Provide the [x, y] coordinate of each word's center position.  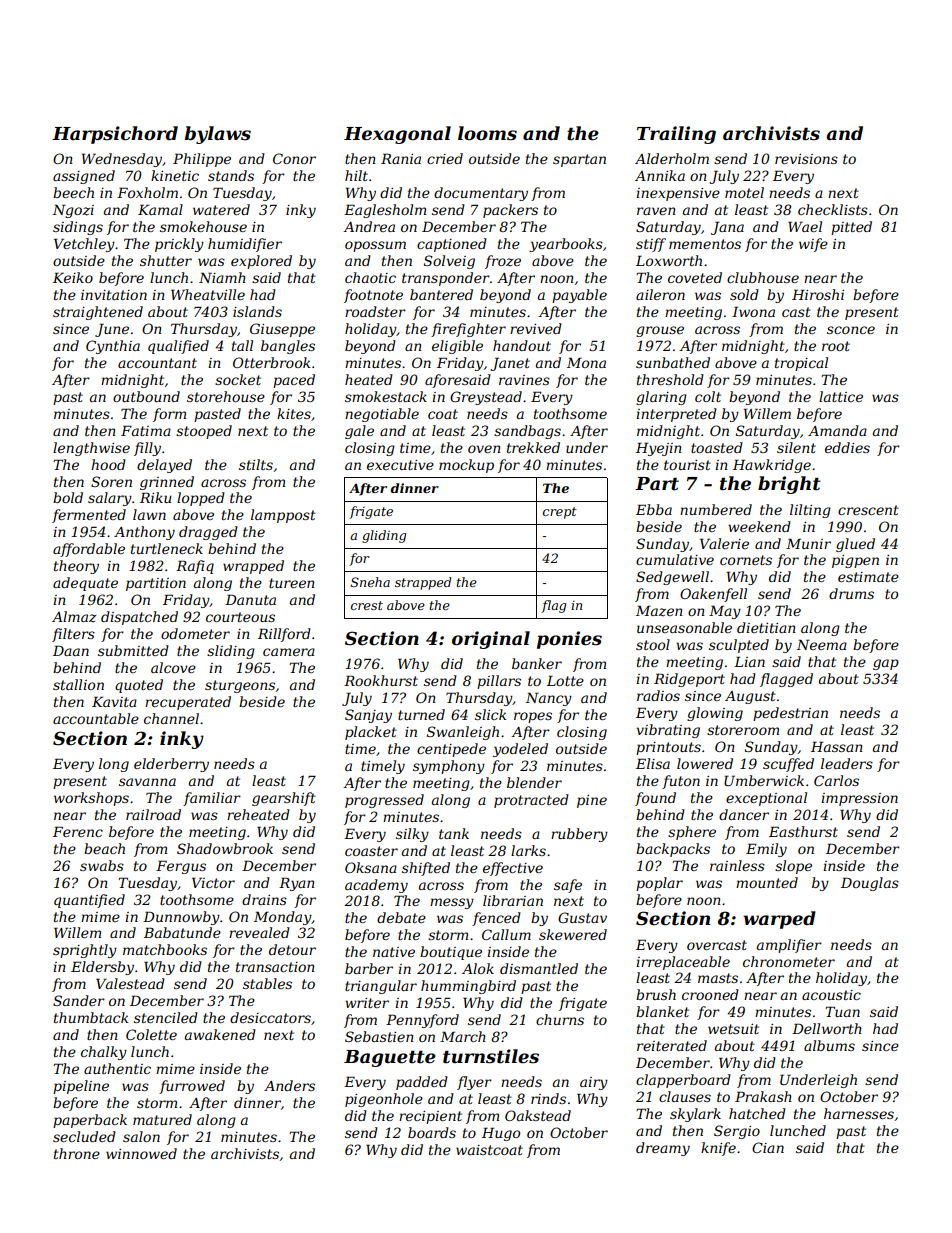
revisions [806, 159]
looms [487, 133]
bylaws [218, 135]
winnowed [141, 1153]
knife [718, 1149]
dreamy [663, 1149]
